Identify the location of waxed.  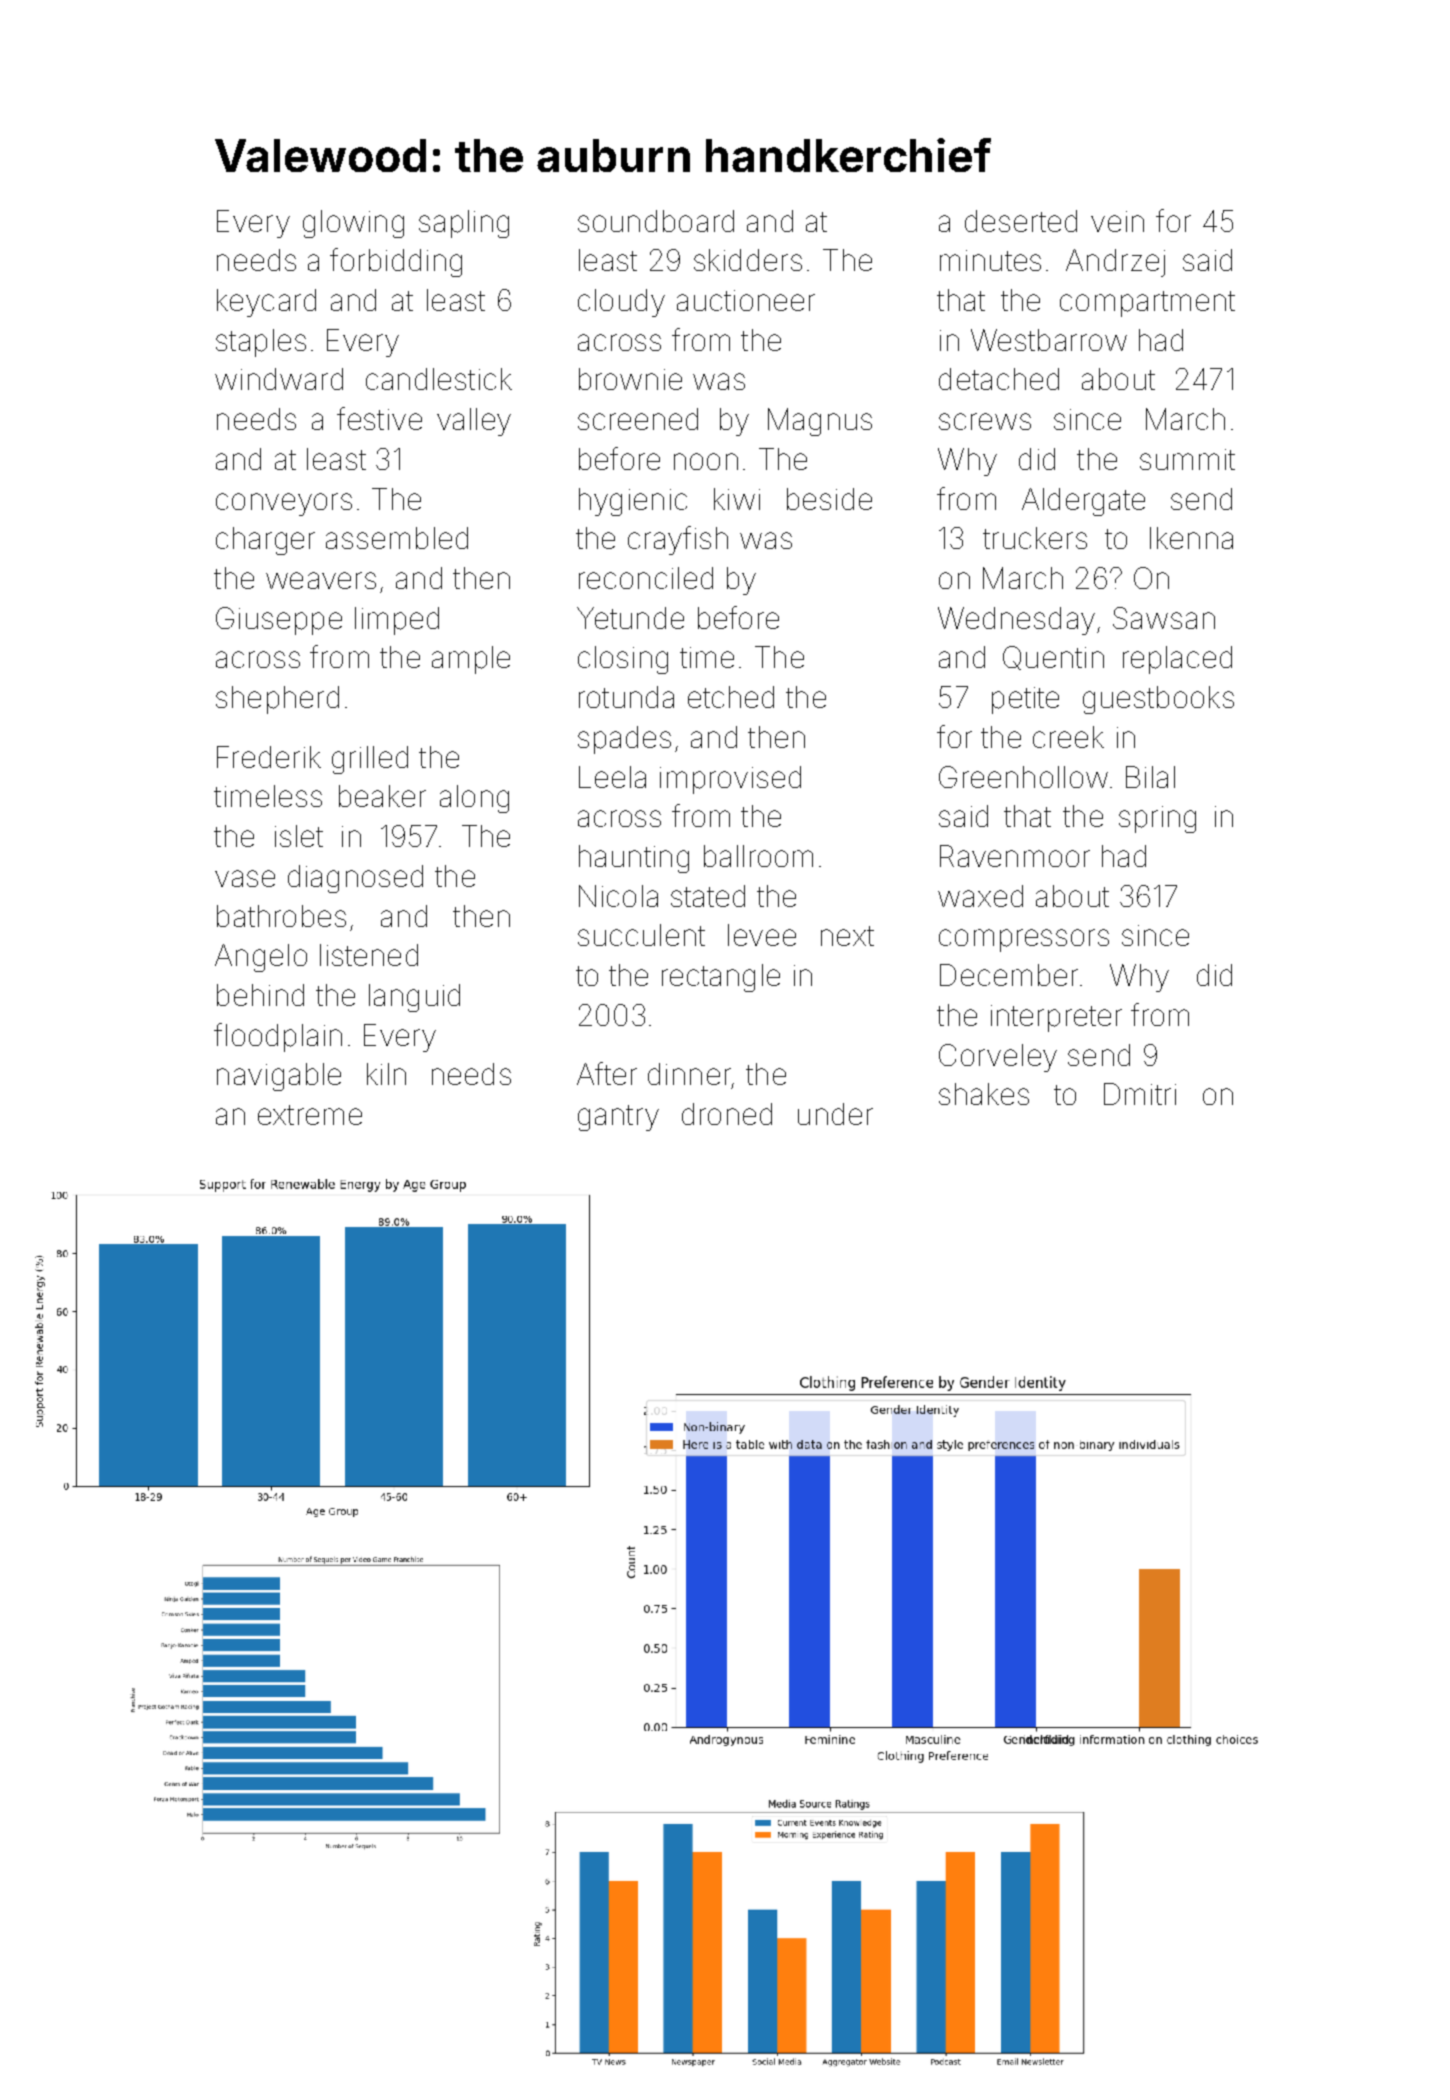
(980, 896).
